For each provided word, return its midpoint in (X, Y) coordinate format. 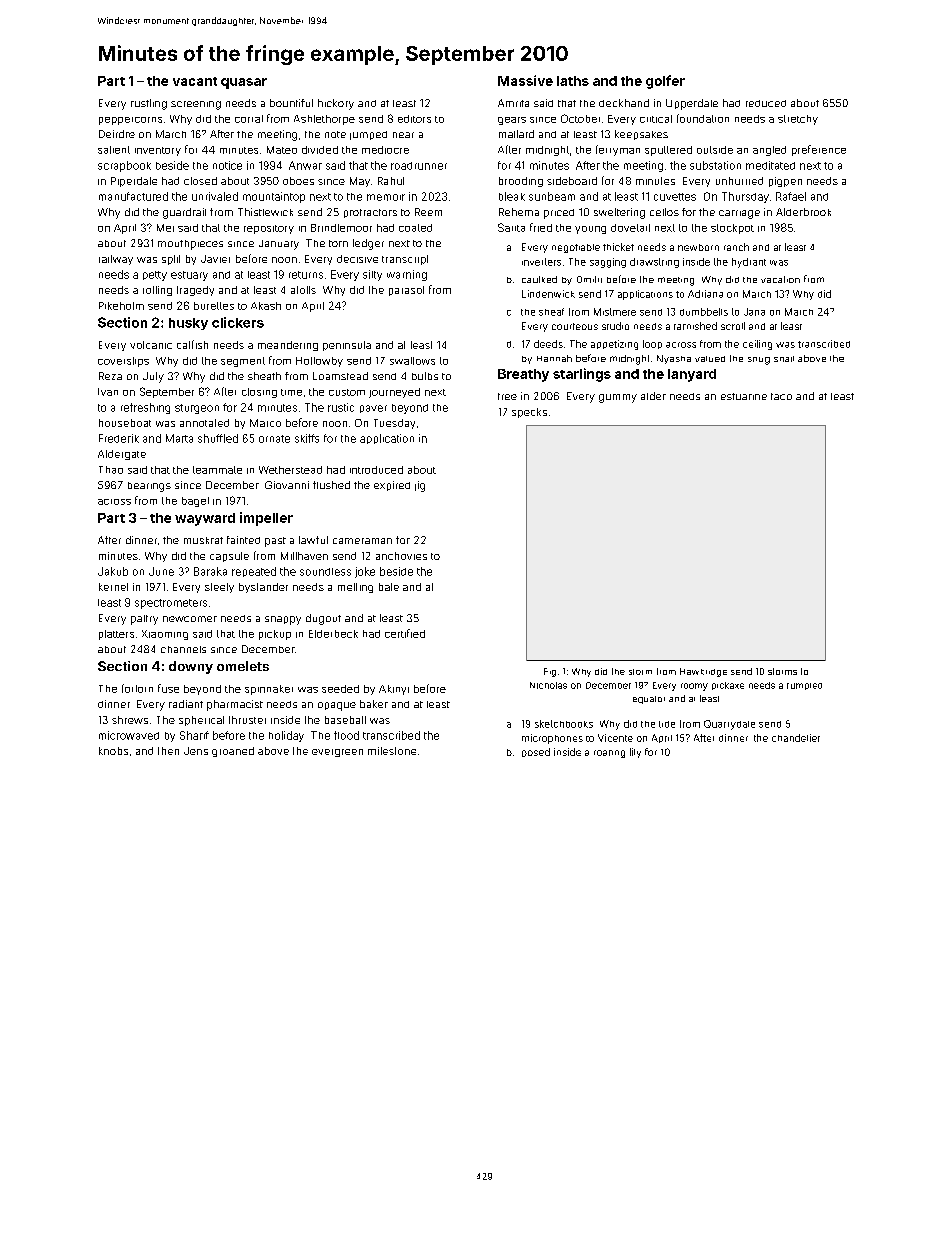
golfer (665, 82)
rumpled (804, 686)
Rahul (391, 181)
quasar (244, 83)
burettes (214, 306)
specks (529, 413)
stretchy (798, 120)
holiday (286, 736)
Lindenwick (548, 294)
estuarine (744, 396)
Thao (111, 470)
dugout (323, 619)
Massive (525, 80)
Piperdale (134, 182)
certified (405, 633)
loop (652, 344)
